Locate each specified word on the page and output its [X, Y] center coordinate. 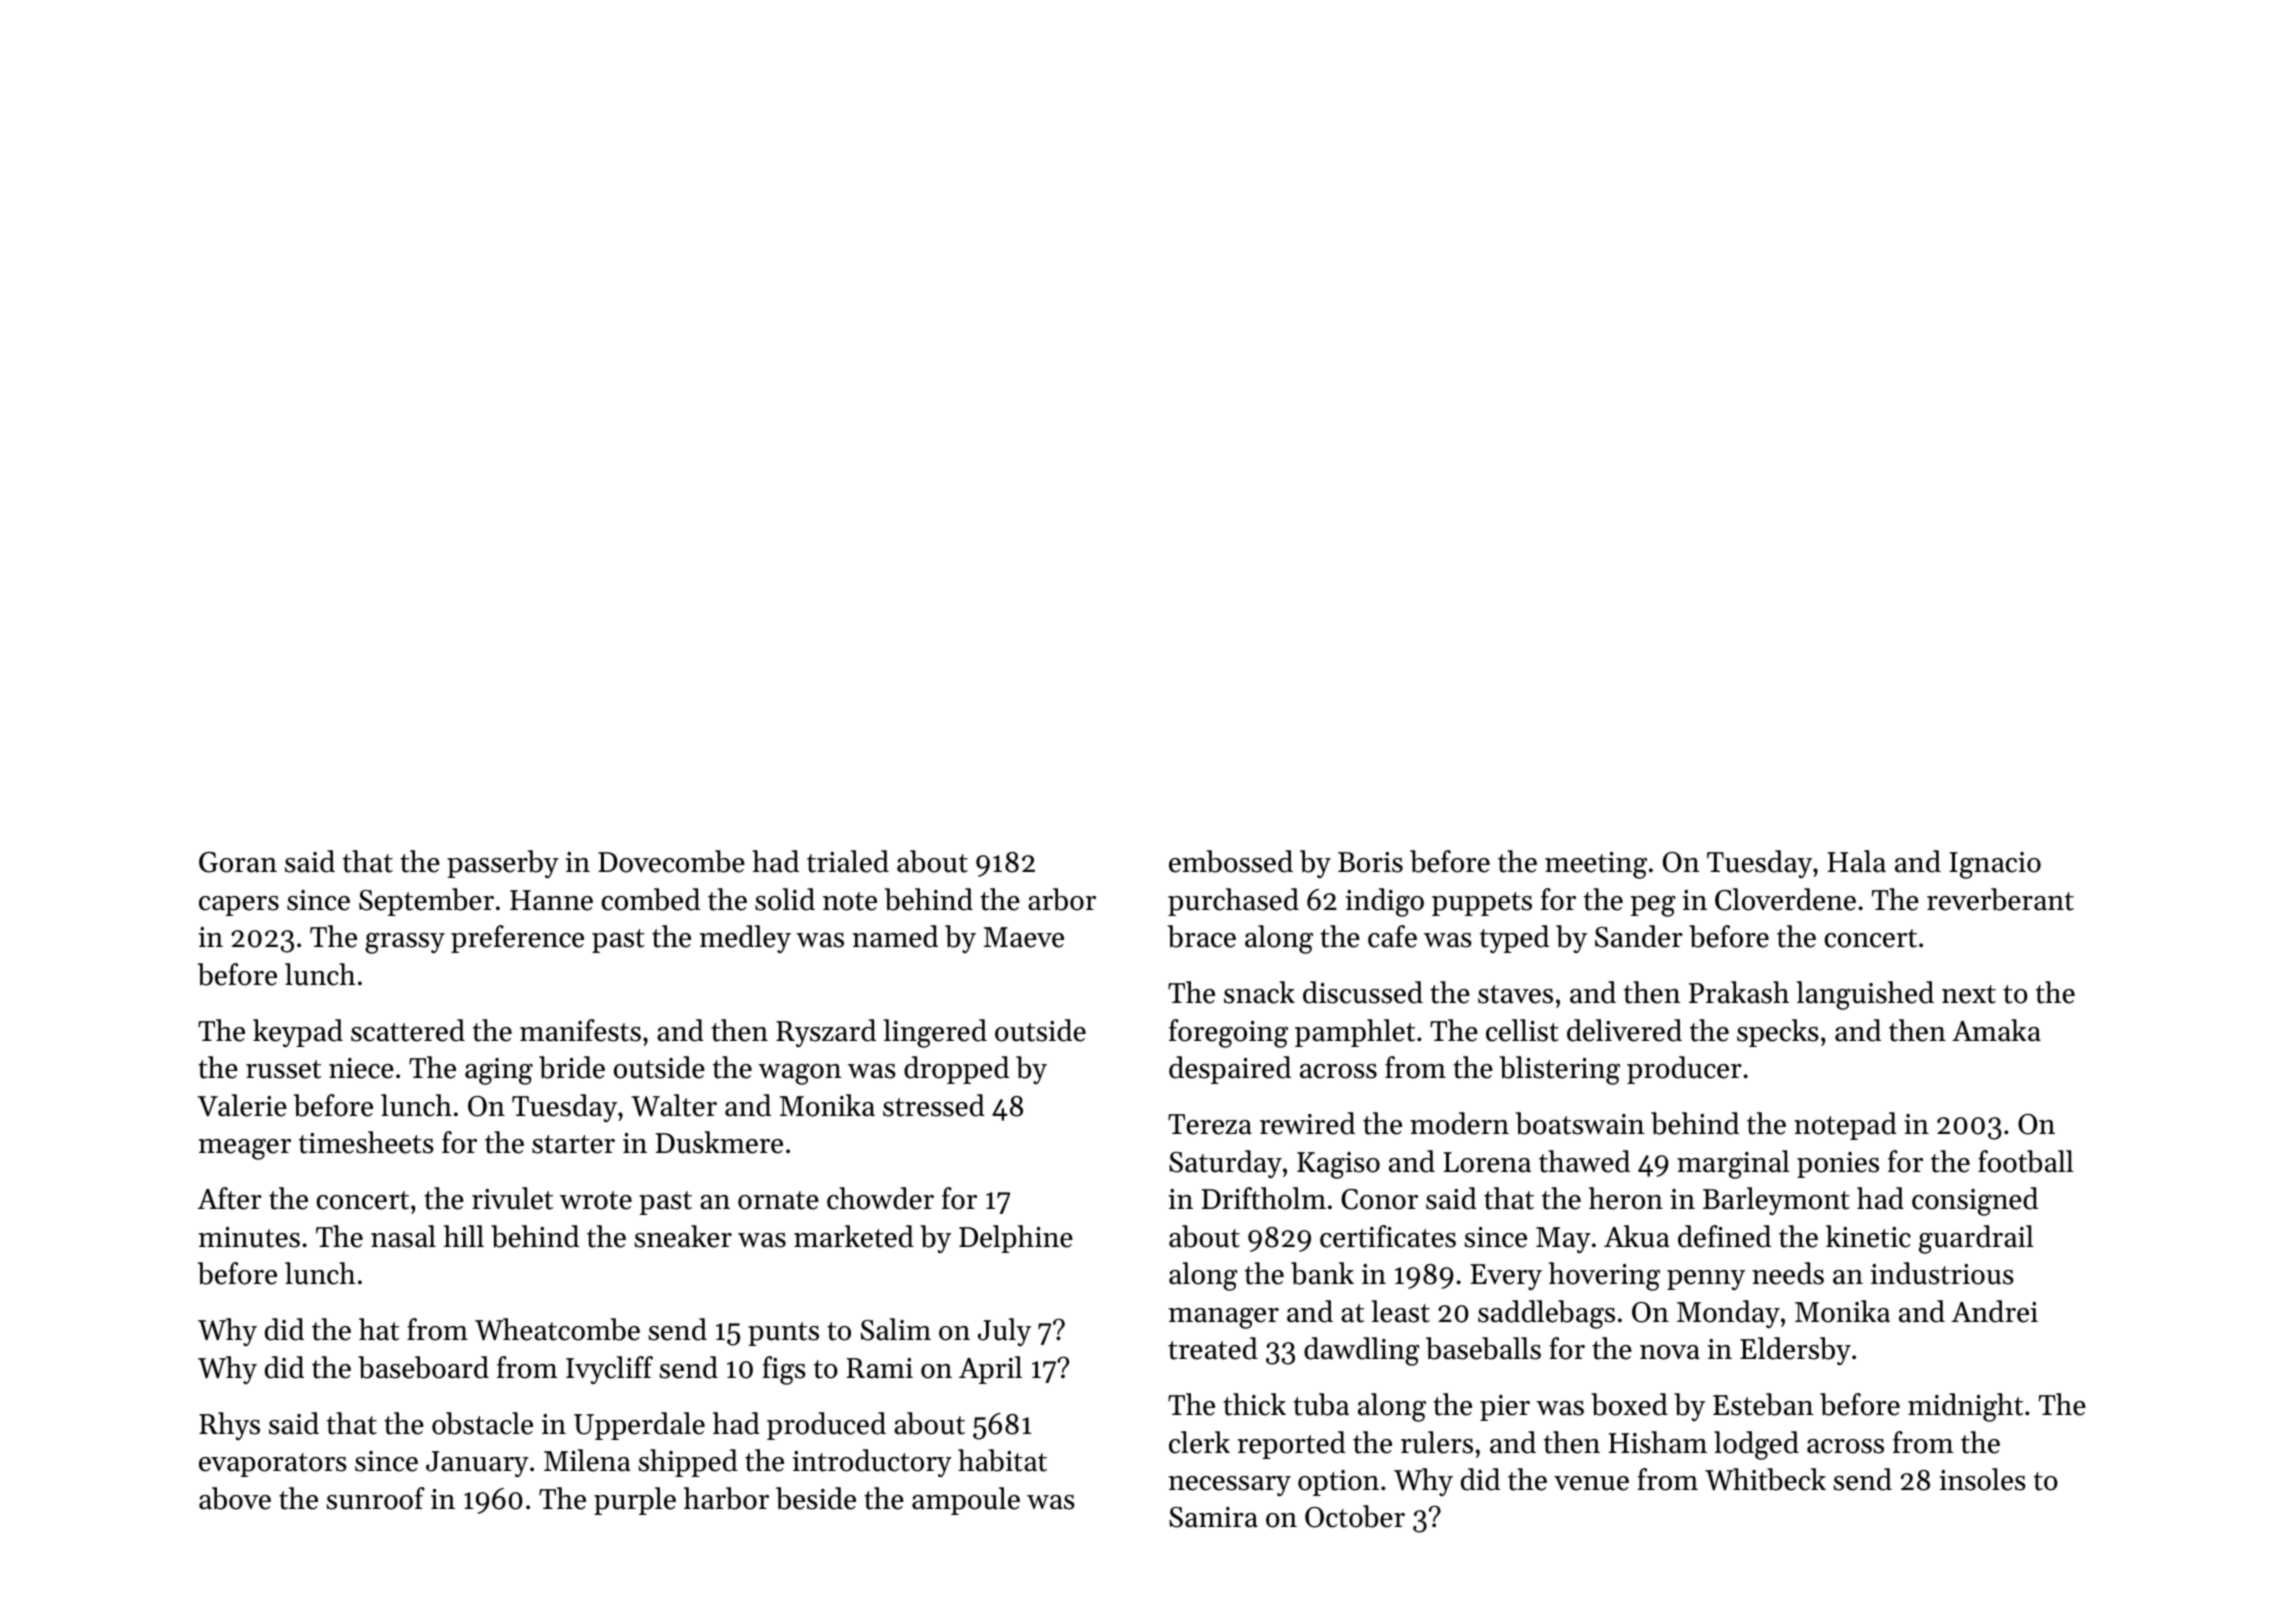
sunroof [375, 1498]
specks [1778, 1033]
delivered [1624, 1030]
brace [1202, 936]
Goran [238, 862]
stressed [934, 1105]
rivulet [512, 1198]
